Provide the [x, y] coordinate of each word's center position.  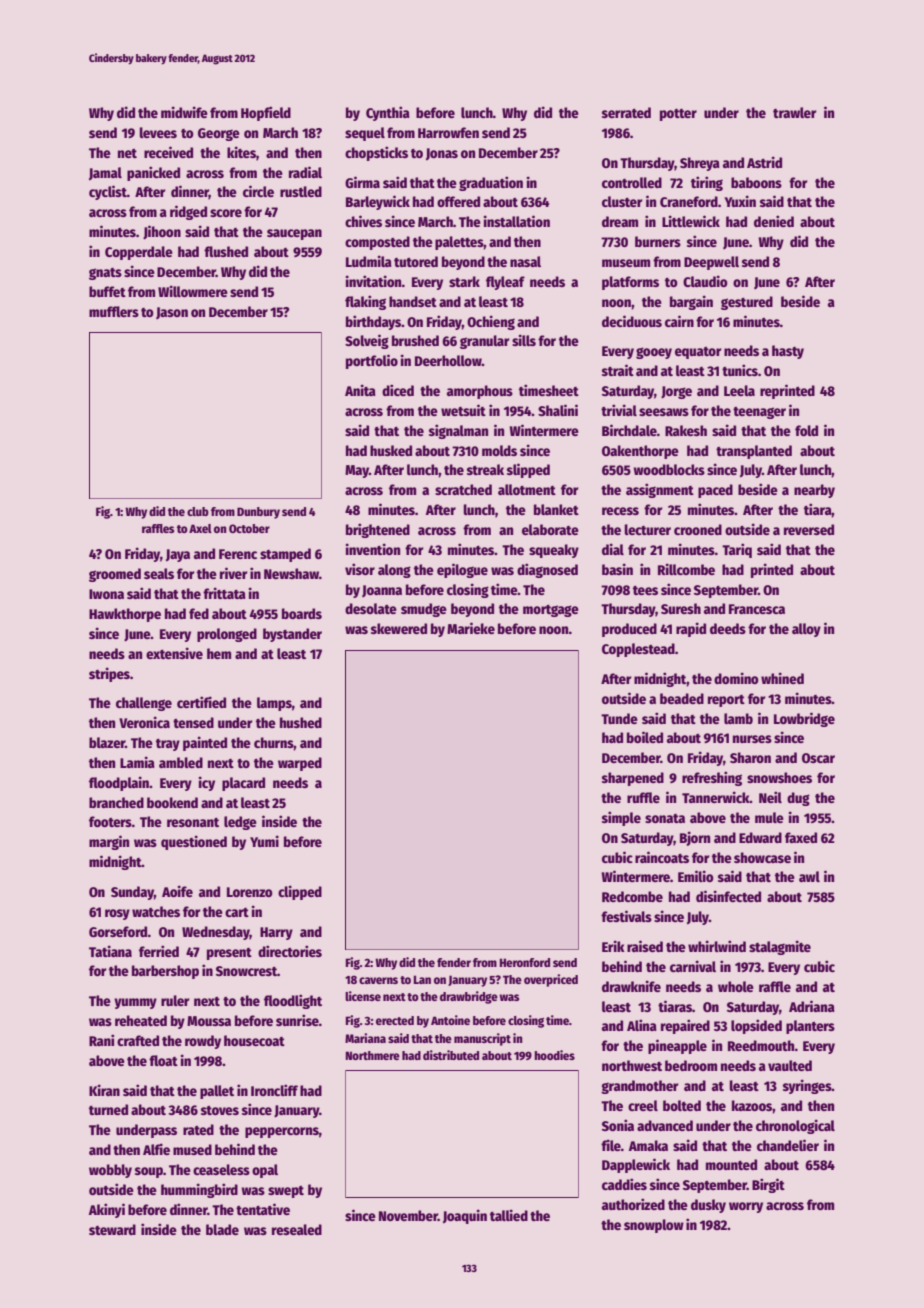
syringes [807, 1086]
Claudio [705, 281]
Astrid [764, 162]
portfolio [372, 361]
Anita [360, 390]
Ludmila [369, 261]
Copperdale [139, 253]
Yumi [264, 841]
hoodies [554, 1055]
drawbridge [469, 997]
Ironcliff [274, 1090]
